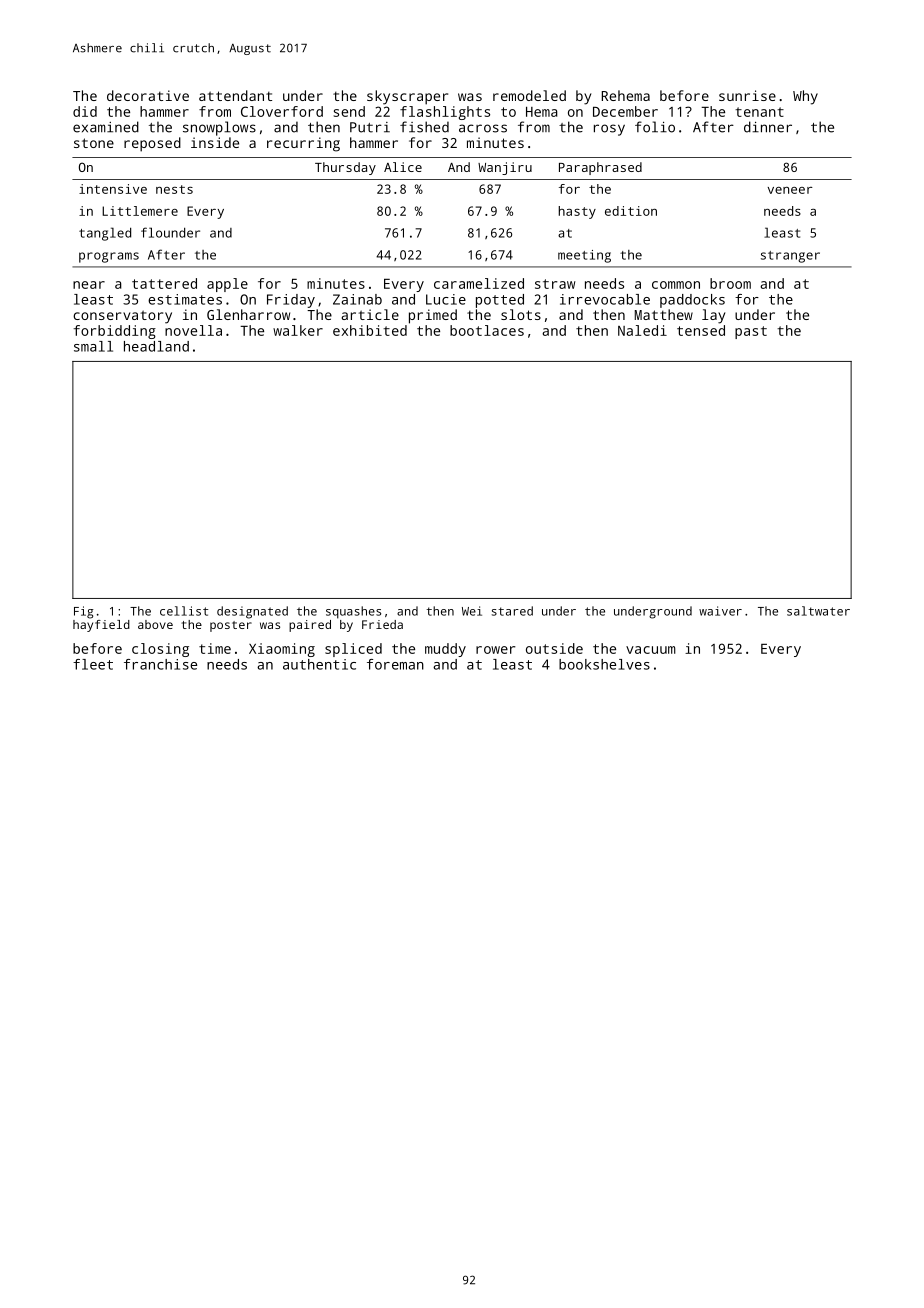 This screenshot has width=924, height=1308. Describe the element at coordinates (505, 168) in the screenshot. I see `Wanjiru` at that location.
